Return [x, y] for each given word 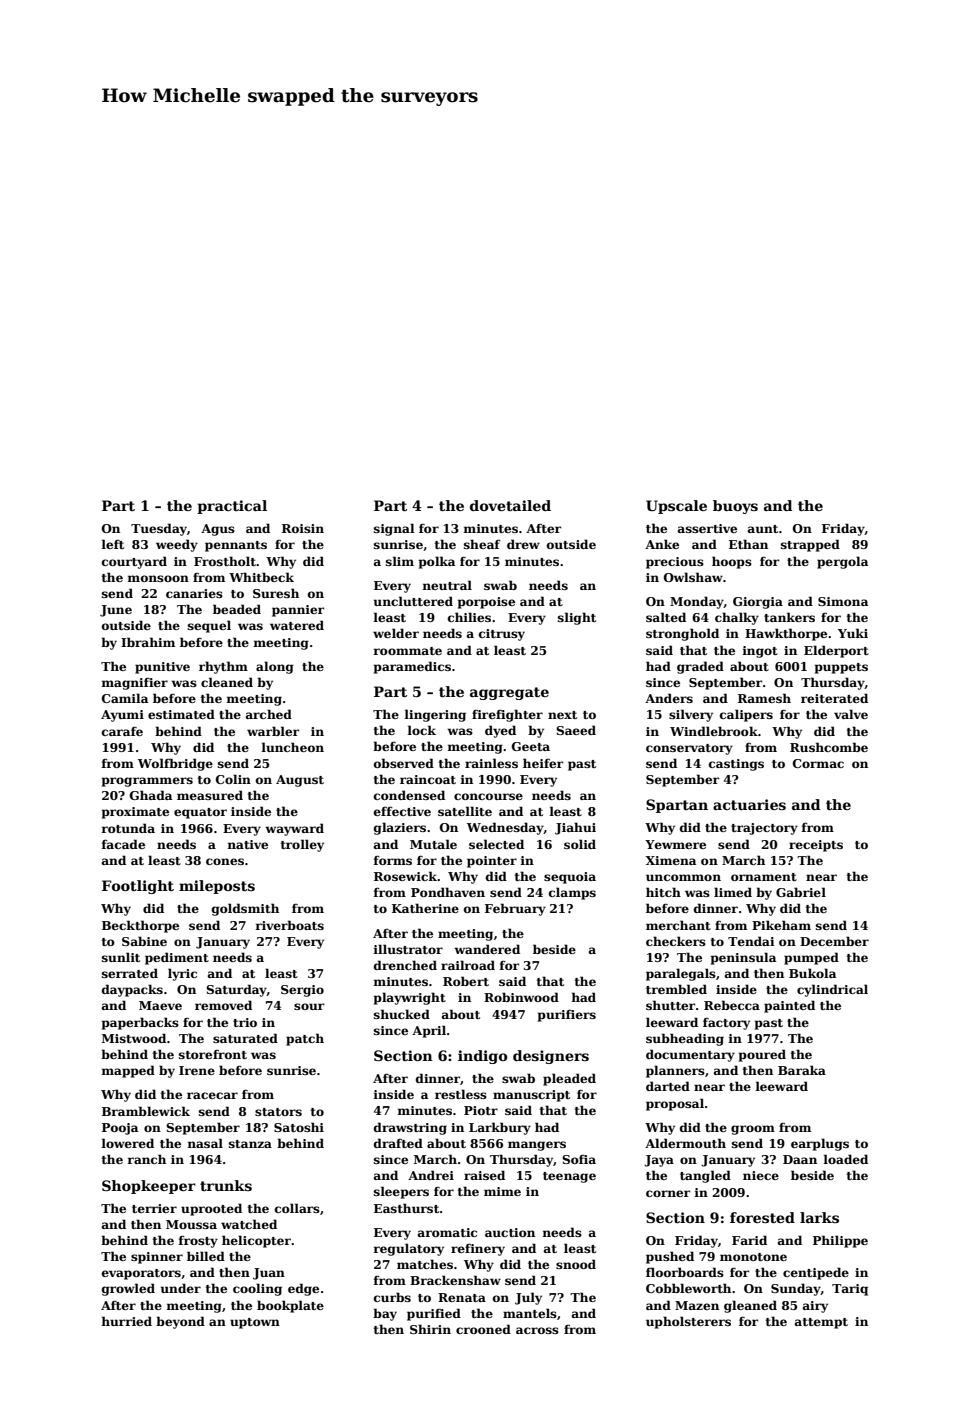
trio [245, 1022]
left [112, 544]
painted [789, 1006]
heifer [543, 763]
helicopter [256, 1241]
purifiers [567, 1015]
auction [510, 1232]
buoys [735, 507]
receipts [816, 846]
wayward [294, 829]
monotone [753, 1257]
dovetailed [510, 505]
